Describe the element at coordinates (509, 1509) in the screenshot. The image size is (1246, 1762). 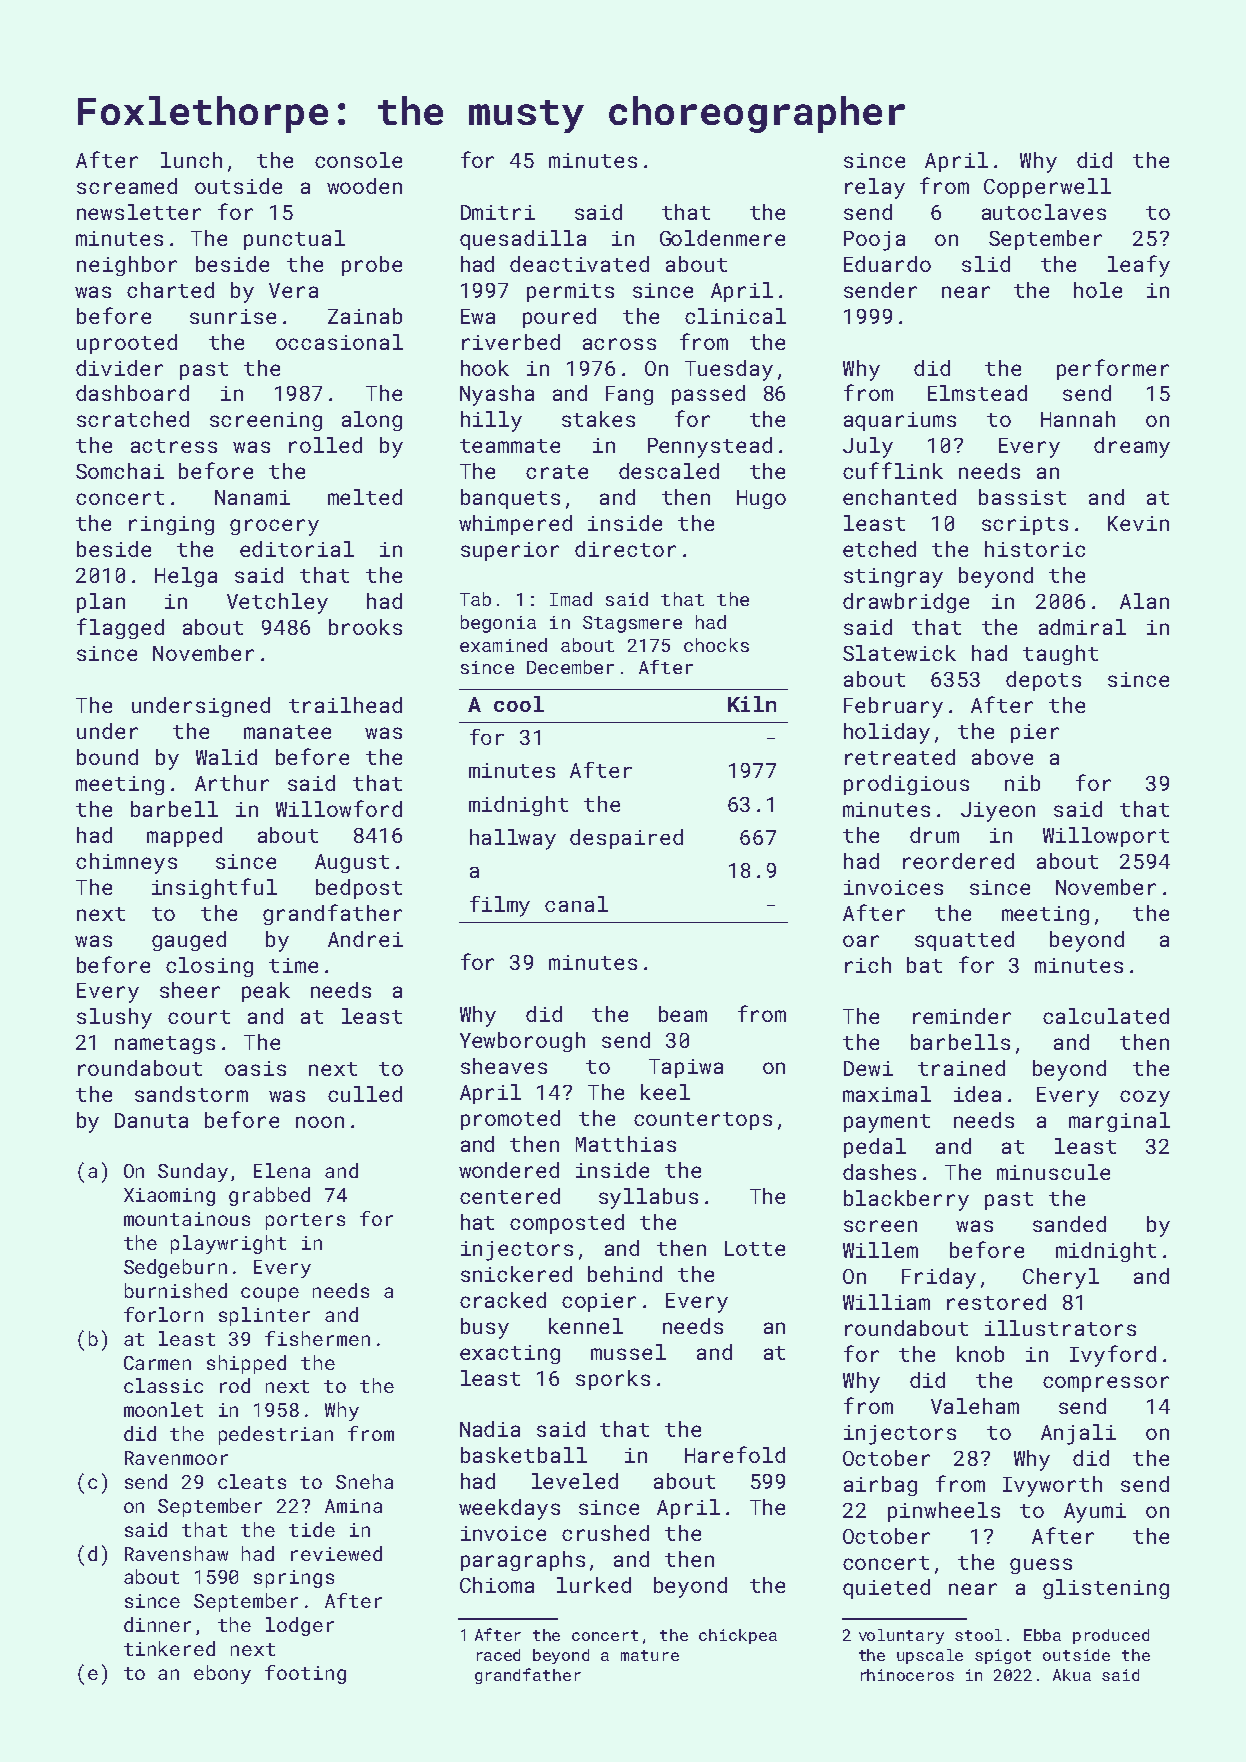
I see `weekdays` at that location.
